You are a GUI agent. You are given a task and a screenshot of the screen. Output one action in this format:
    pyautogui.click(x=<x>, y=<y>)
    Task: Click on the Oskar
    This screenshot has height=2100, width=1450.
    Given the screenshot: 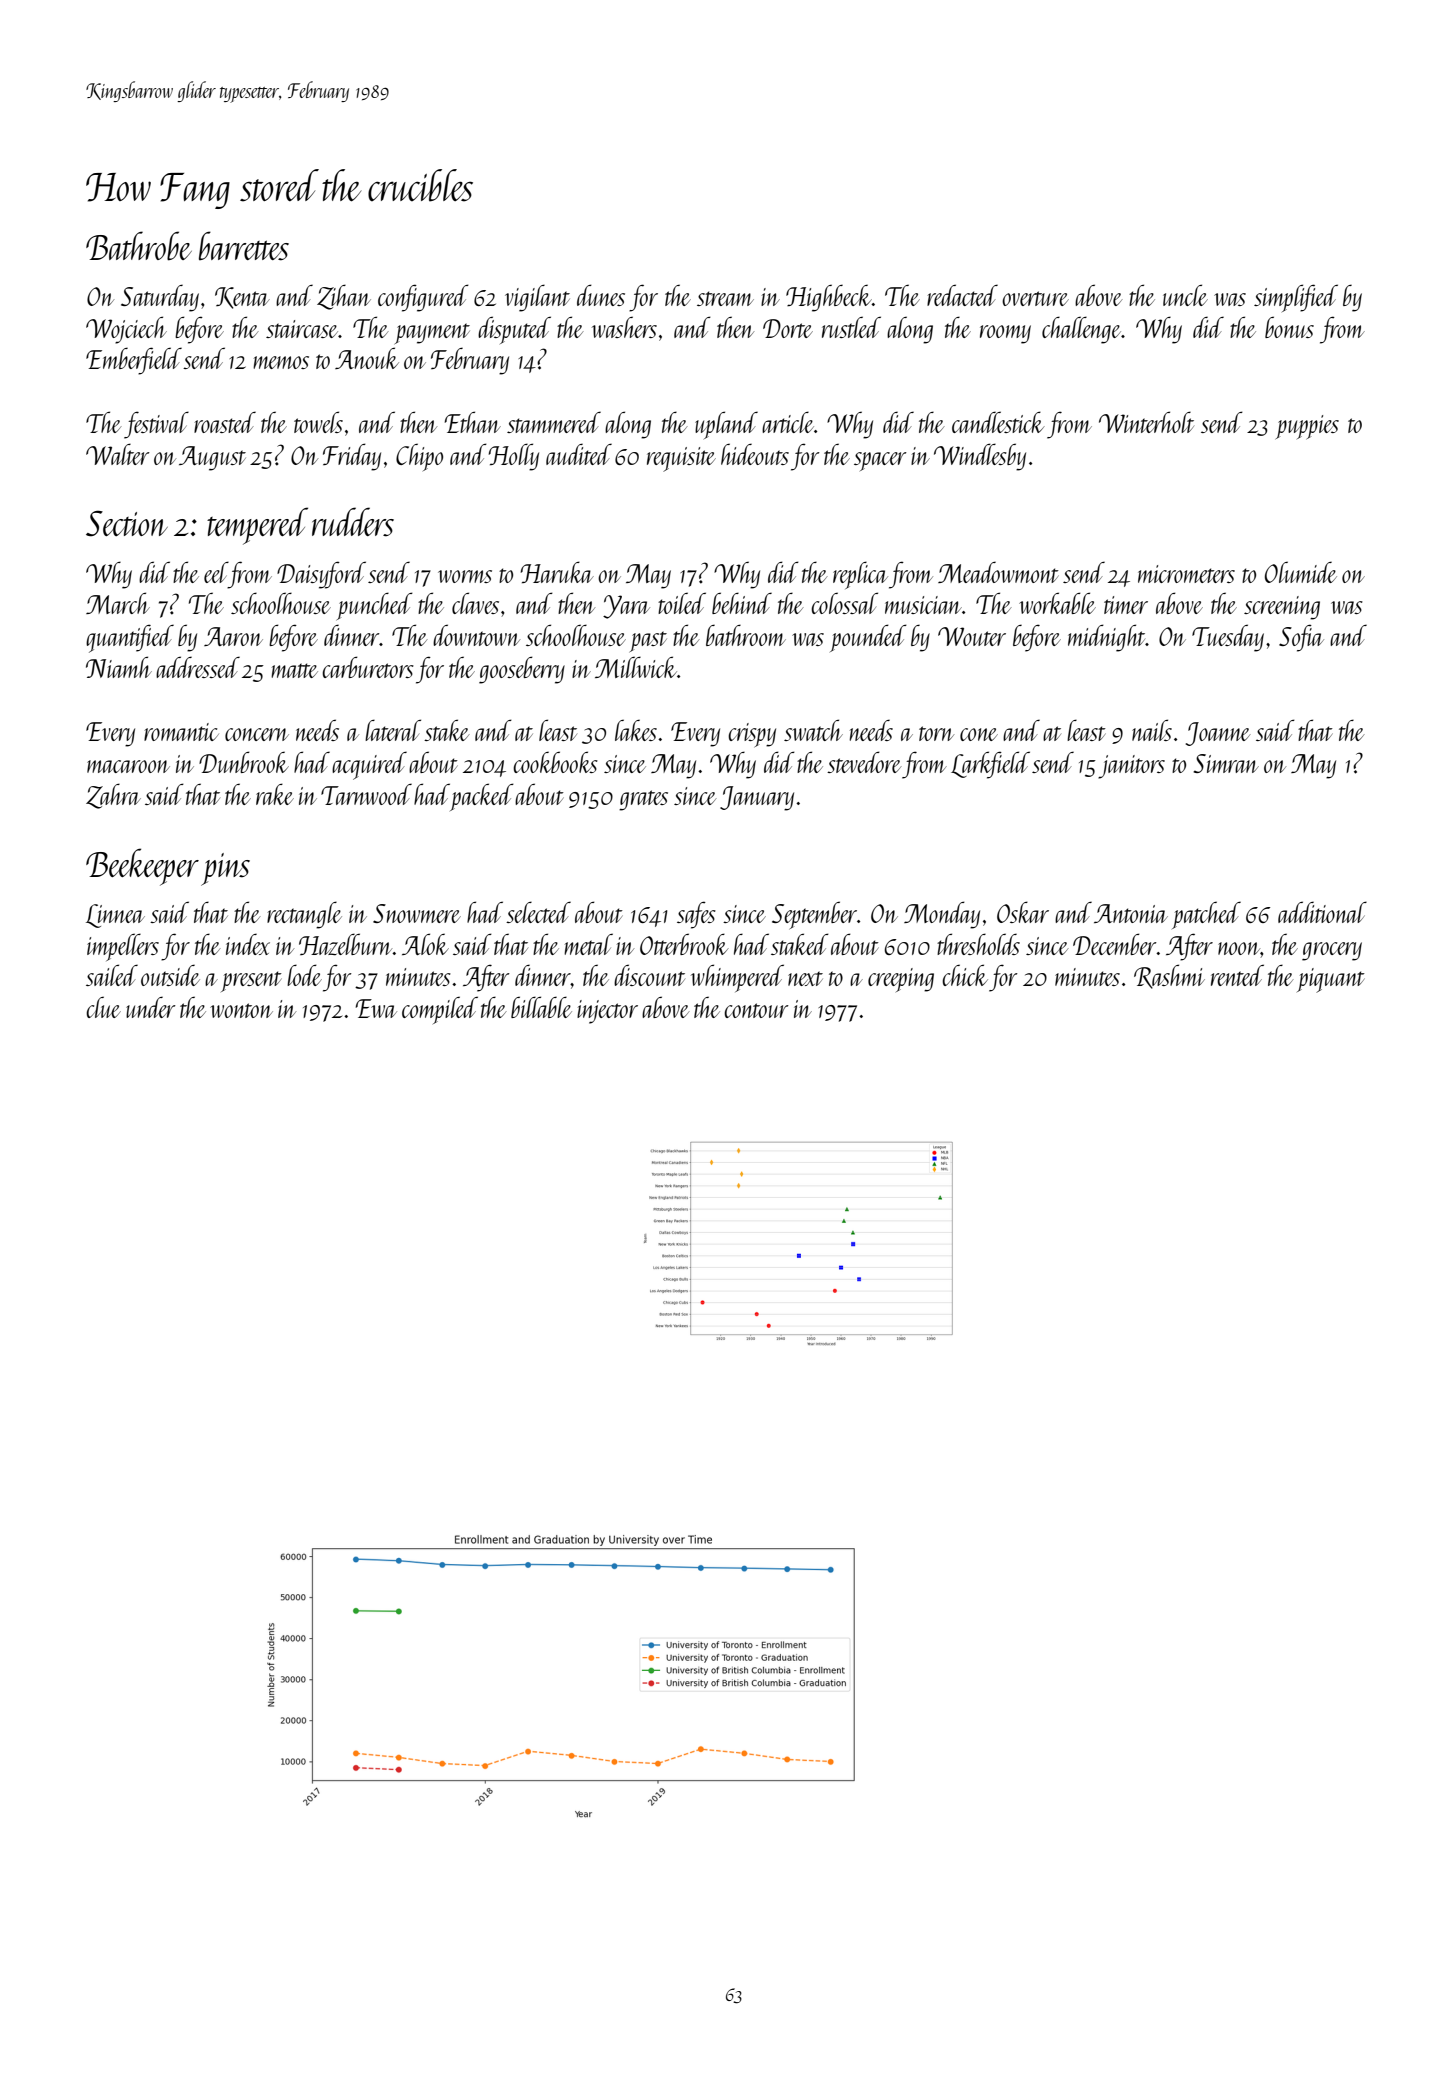 What is the action you would take?
    pyautogui.click(x=1023, y=912)
